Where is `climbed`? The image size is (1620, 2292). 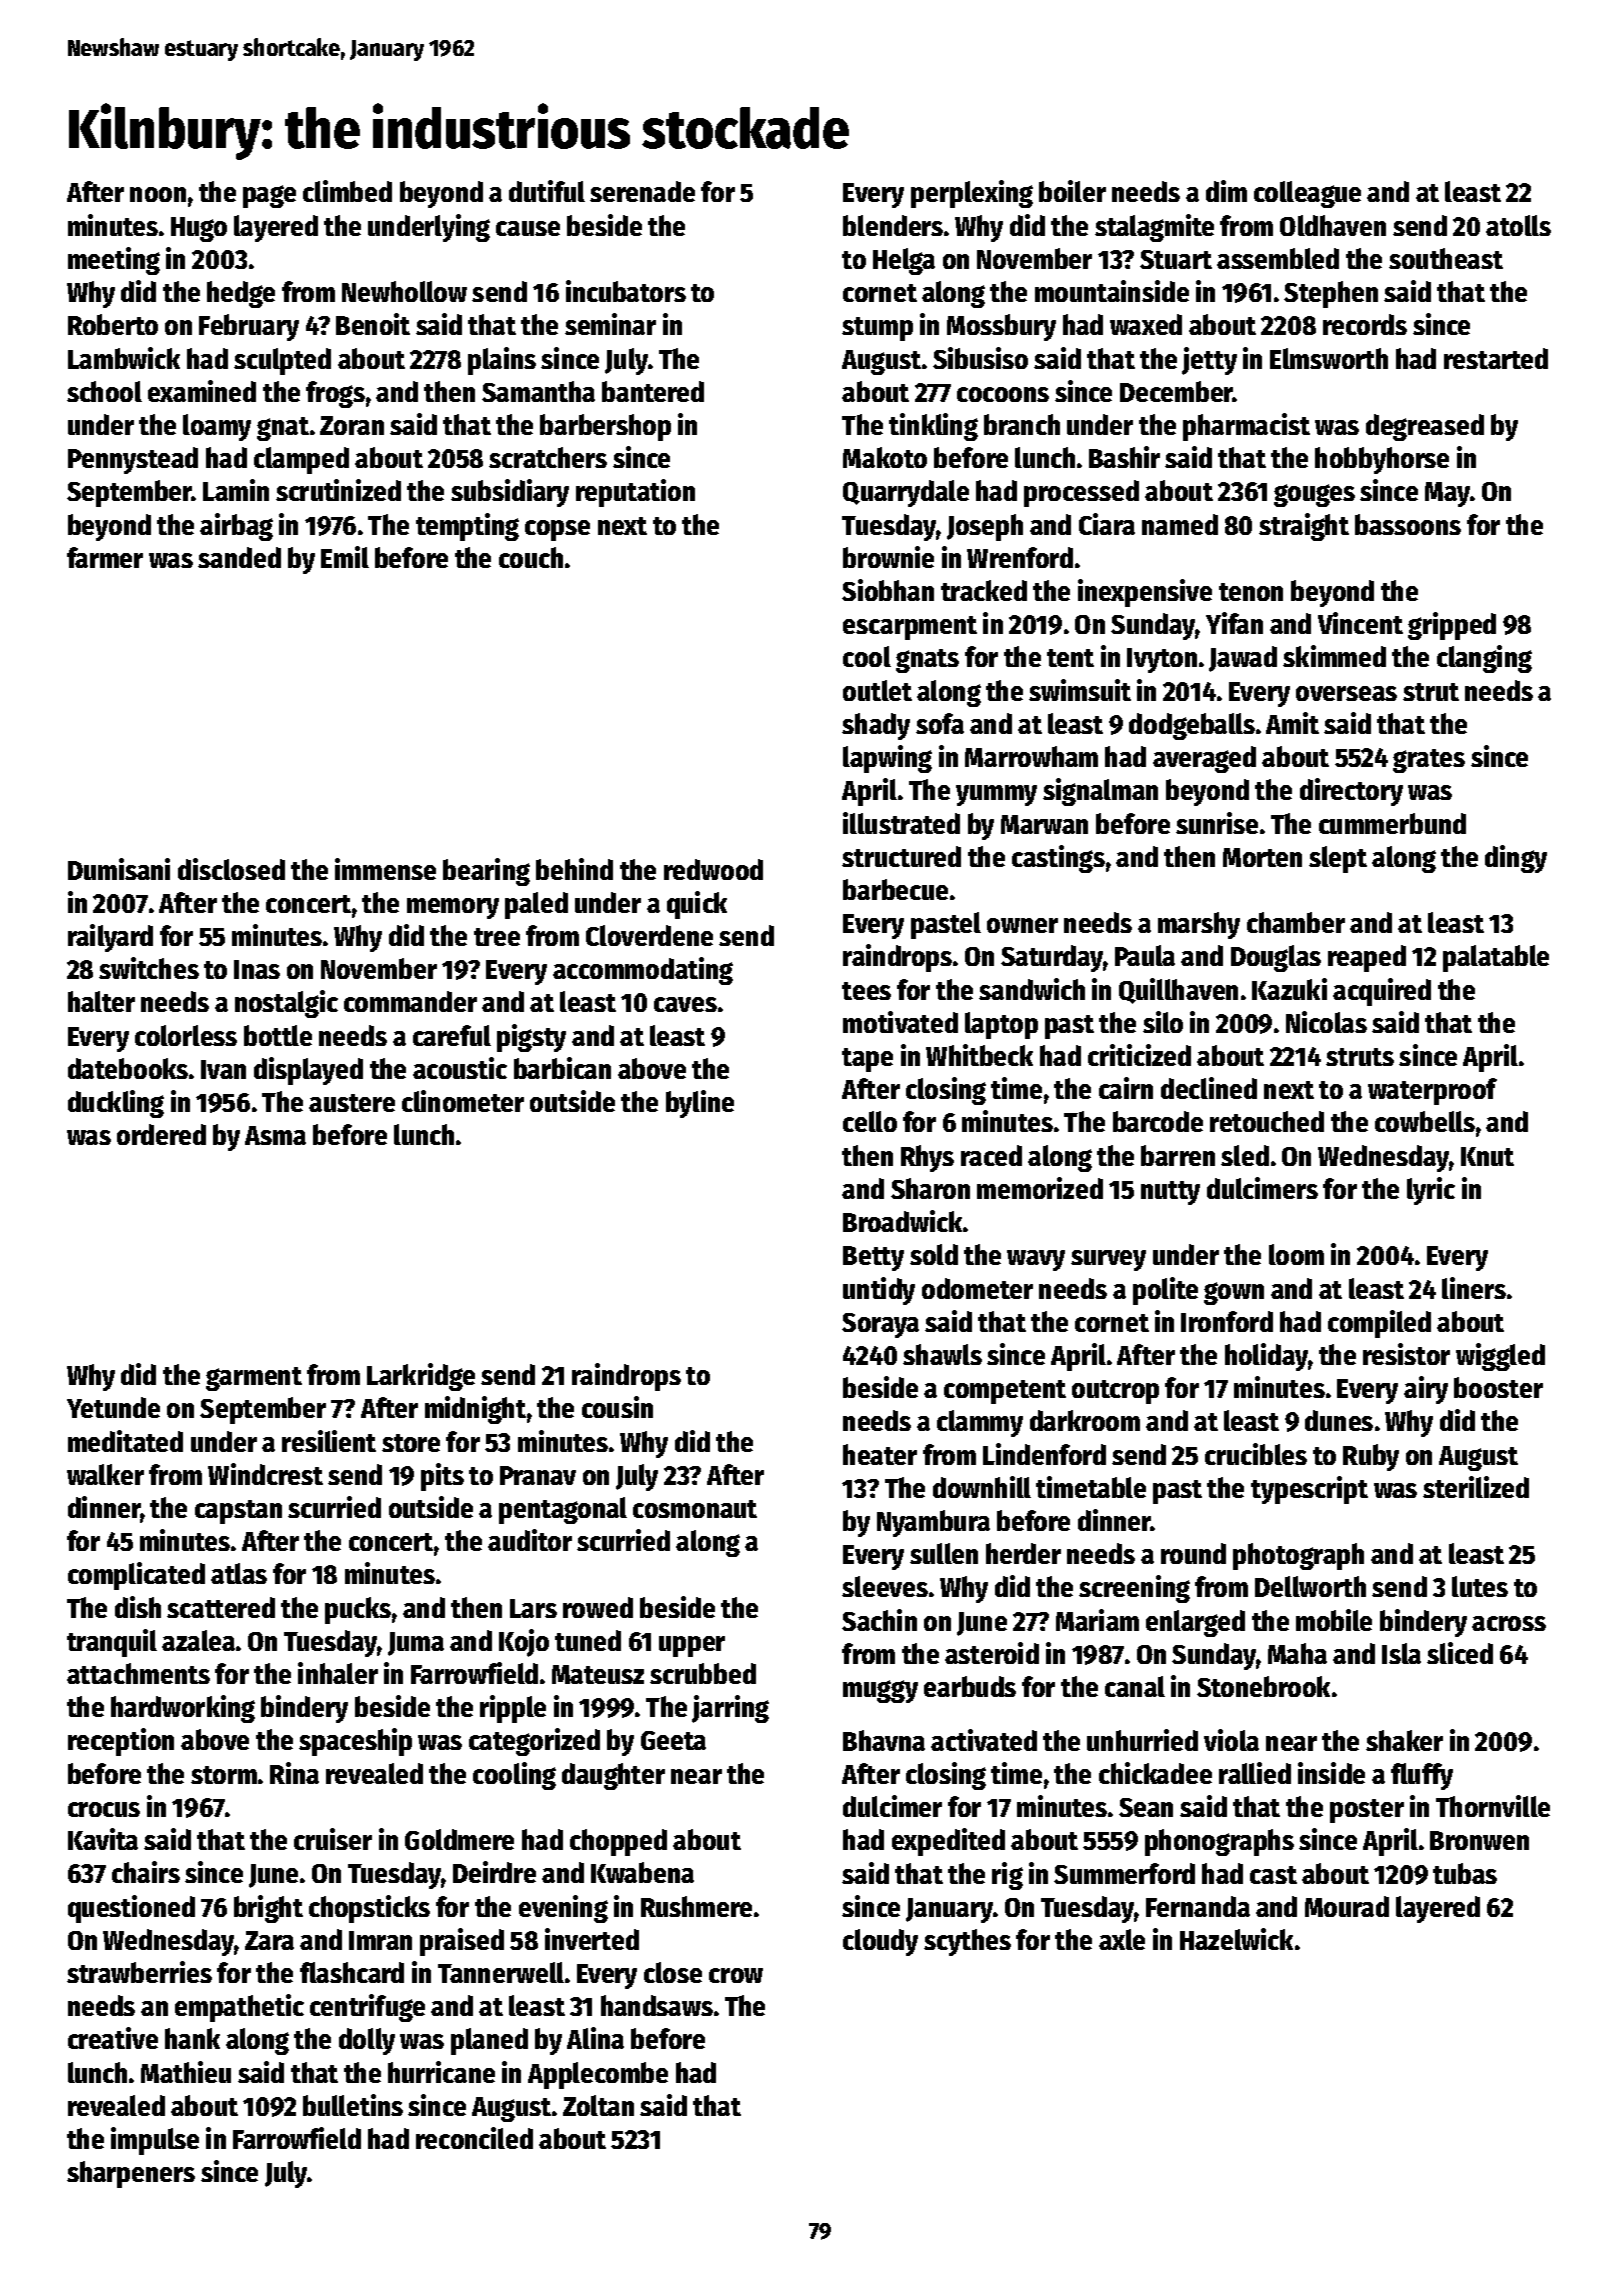
climbed is located at coordinates (347, 191).
